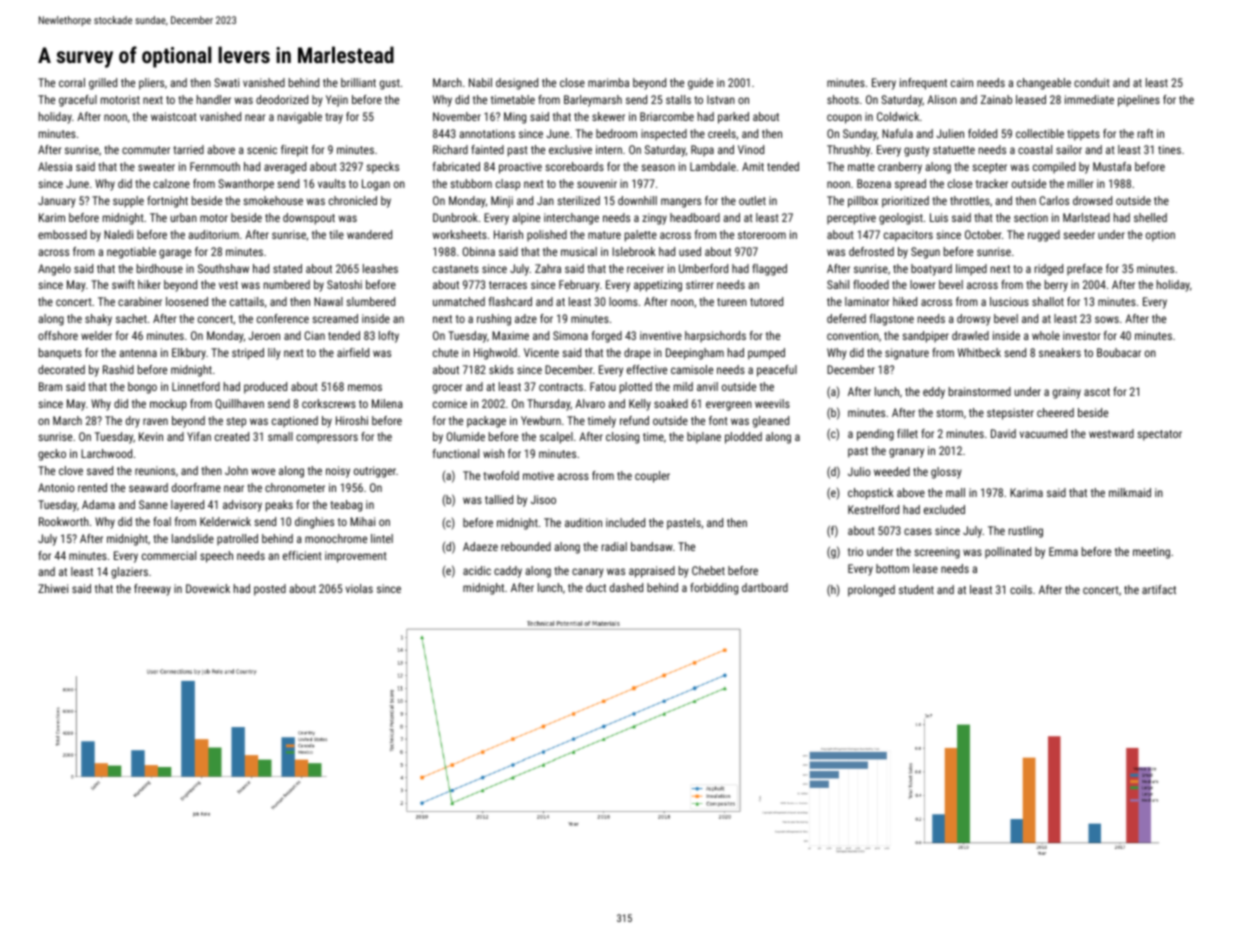  I want to click on adze, so click(526, 318).
